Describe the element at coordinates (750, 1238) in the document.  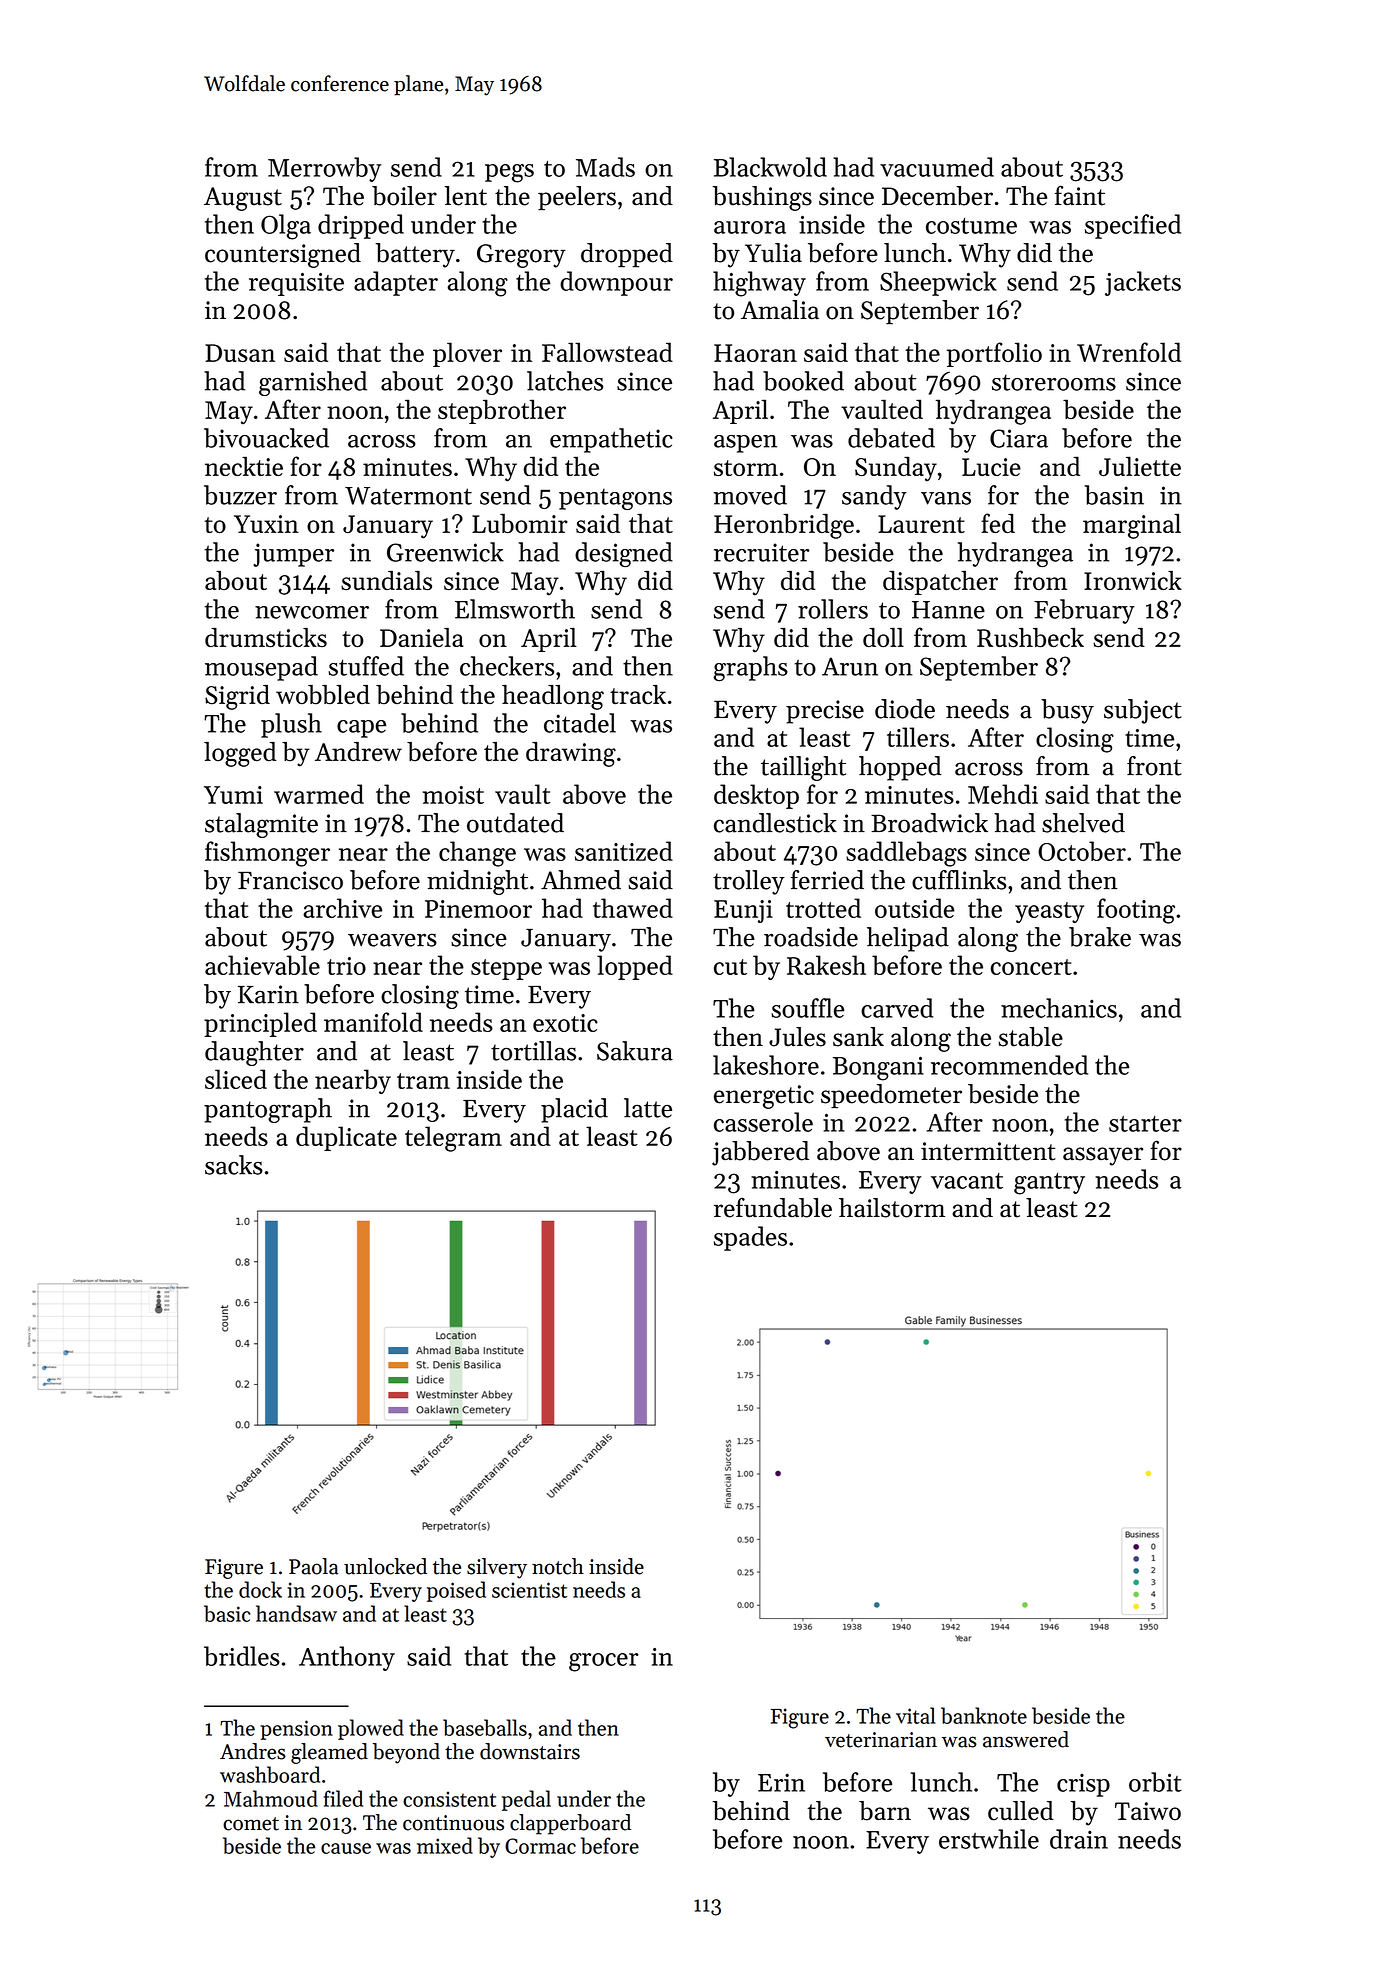
I see `spades` at that location.
